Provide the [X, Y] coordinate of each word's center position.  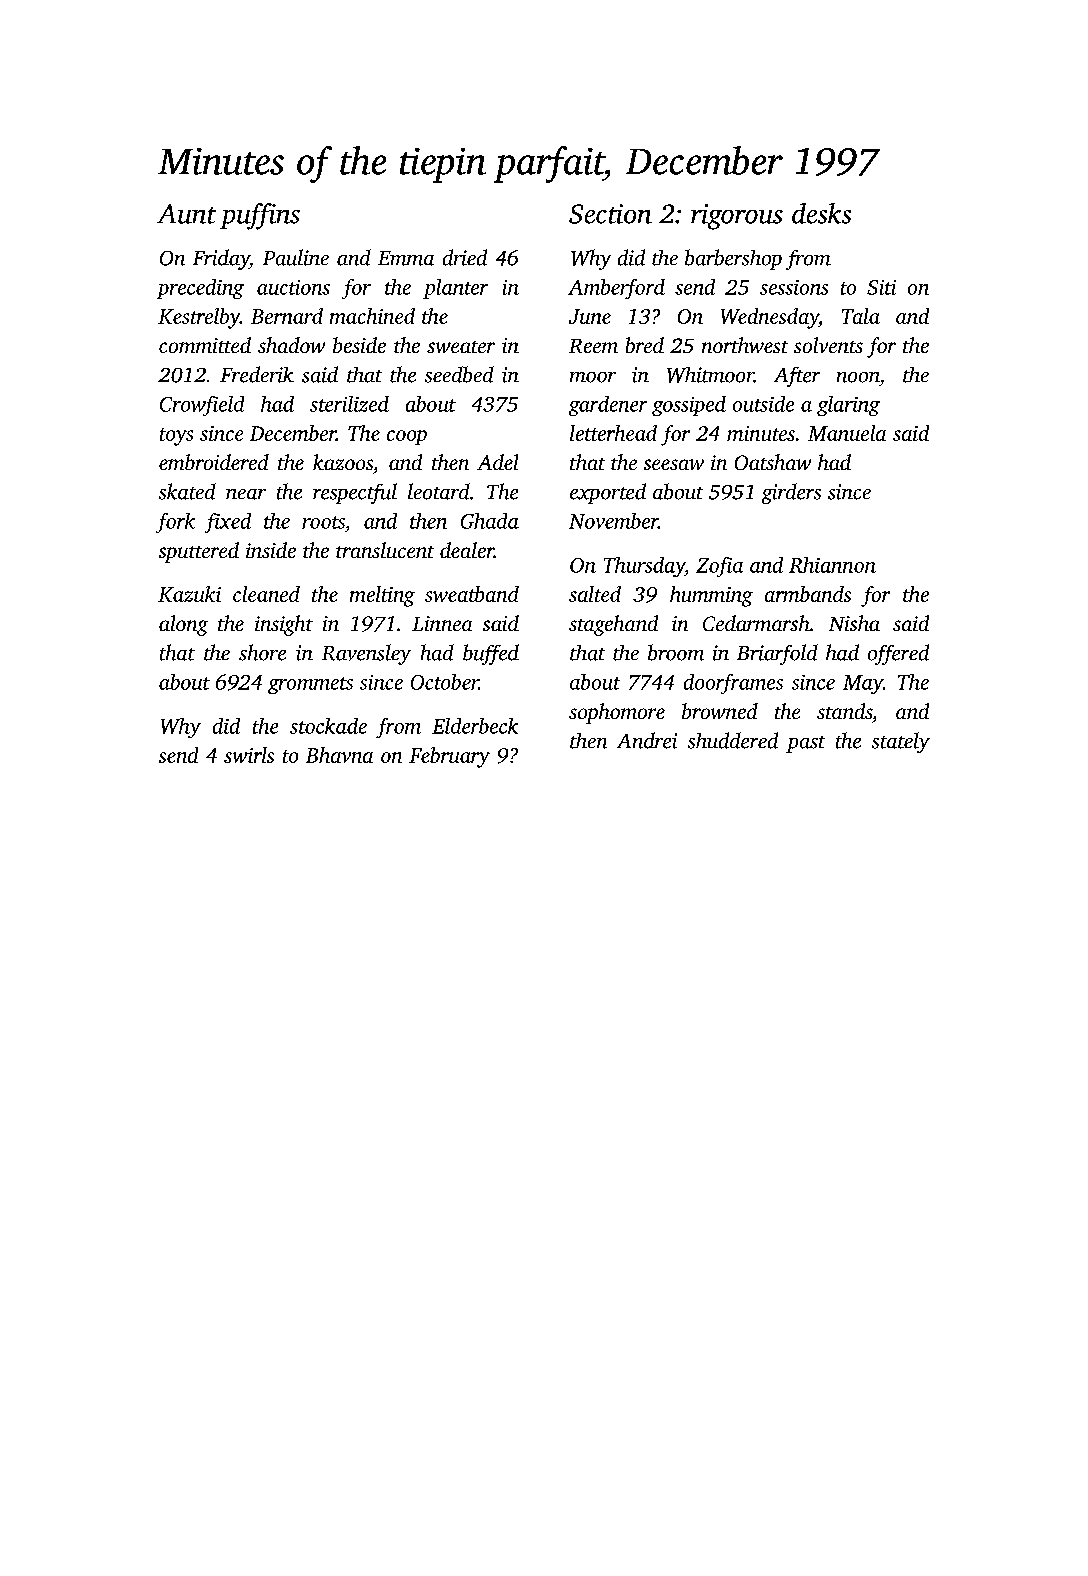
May [863, 684]
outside [763, 404]
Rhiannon [832, 565]
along [183, 625]
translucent [385, 550]
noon [858, 377]
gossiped [689, 406]
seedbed [459, 374]
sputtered [199, 552]
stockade [328, 726]
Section [610, 214]
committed [205, 345]
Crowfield [202, 406]
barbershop [733, 259]
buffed [491, 654]
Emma [406, 258]
